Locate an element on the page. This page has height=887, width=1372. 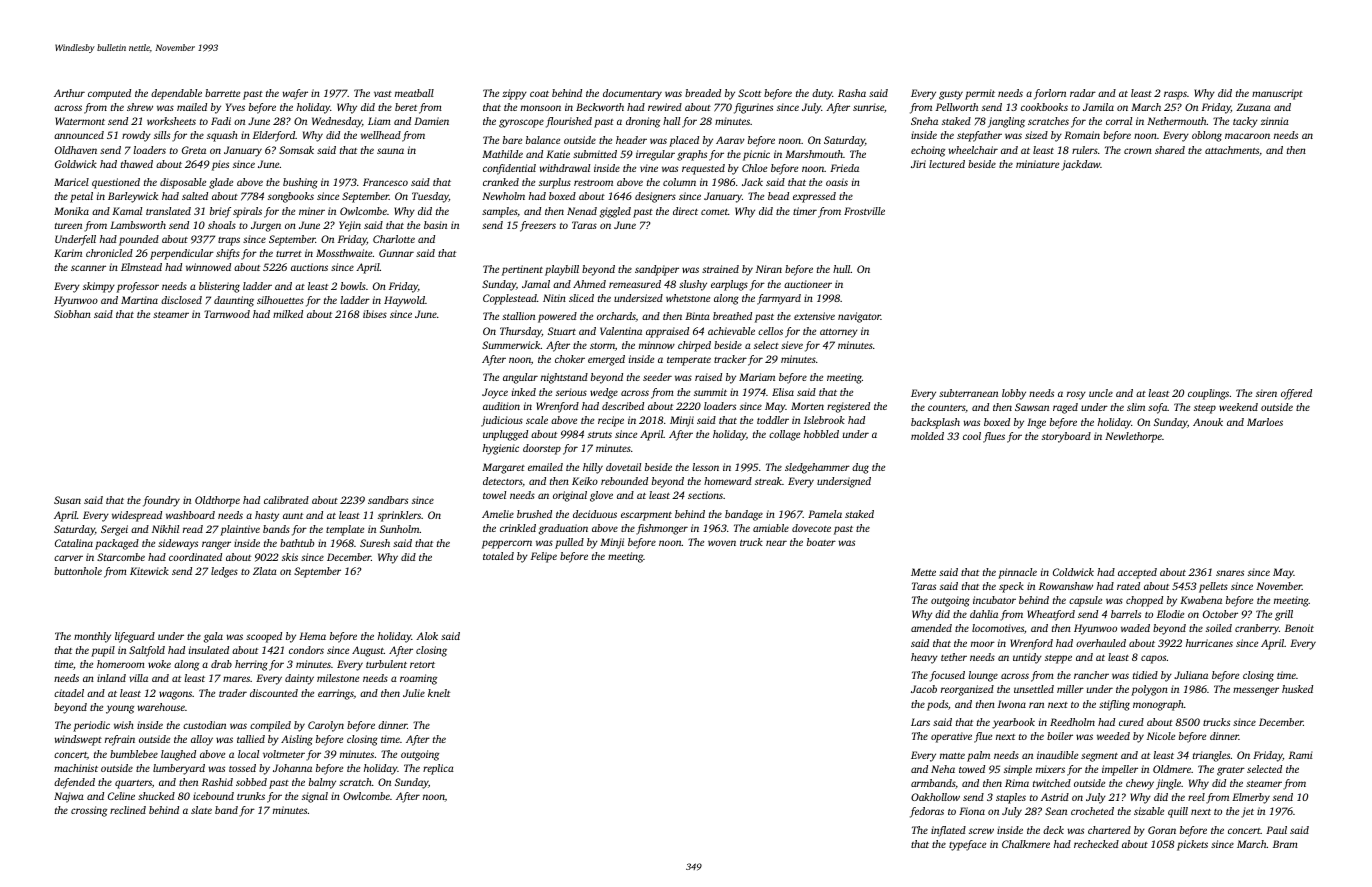
typeface is located at coordinates (967, 845).
